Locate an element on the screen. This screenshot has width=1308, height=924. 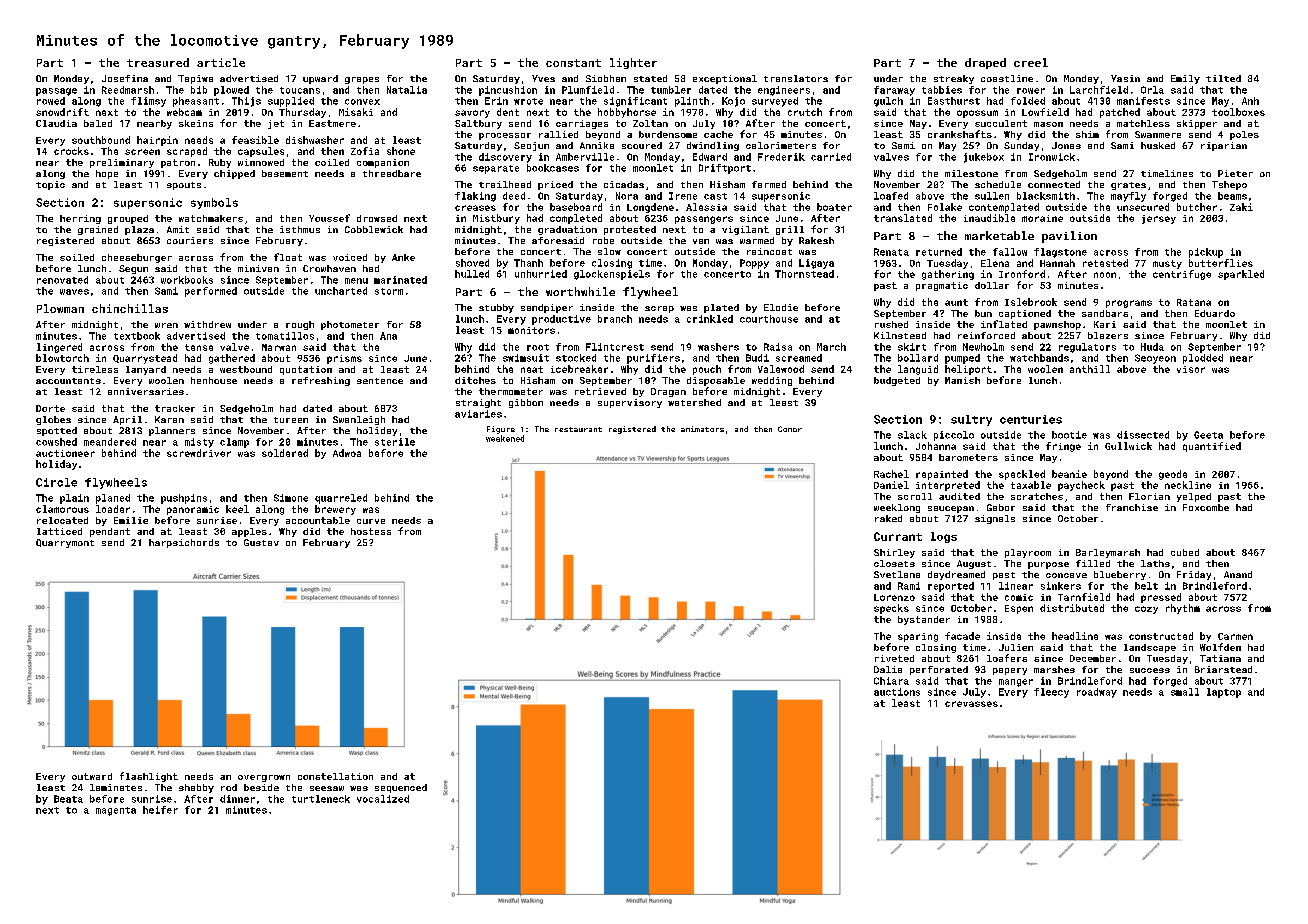
Quarrymont is located at coordinates (65, 543).
